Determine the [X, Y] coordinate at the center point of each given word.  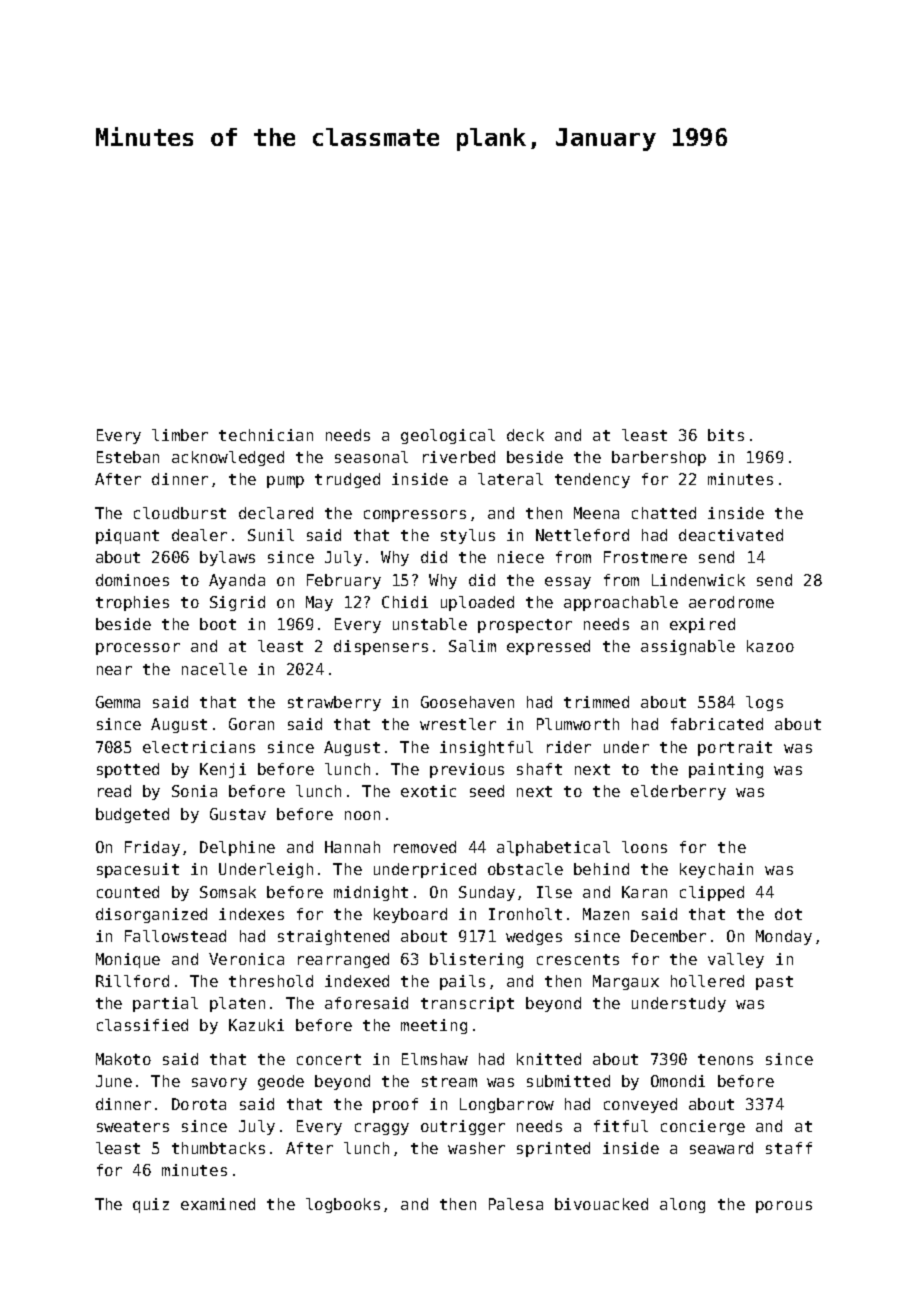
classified [142, 1025]
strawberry [334, 703]
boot [218, 624]
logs [764, 703]
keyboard [410, 915]
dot [788, 914]
